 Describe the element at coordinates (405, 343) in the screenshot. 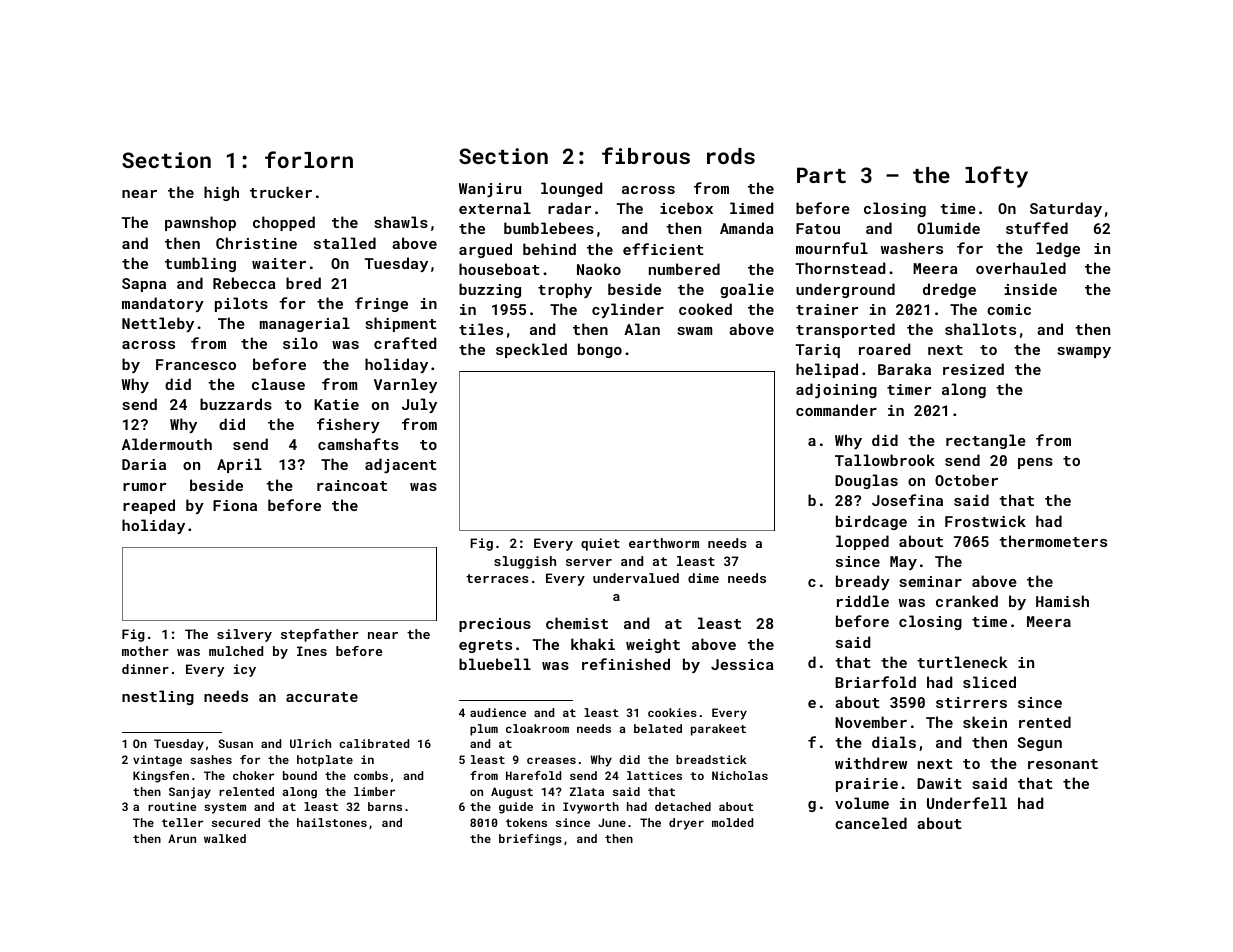

I see `crafted` at that location.
